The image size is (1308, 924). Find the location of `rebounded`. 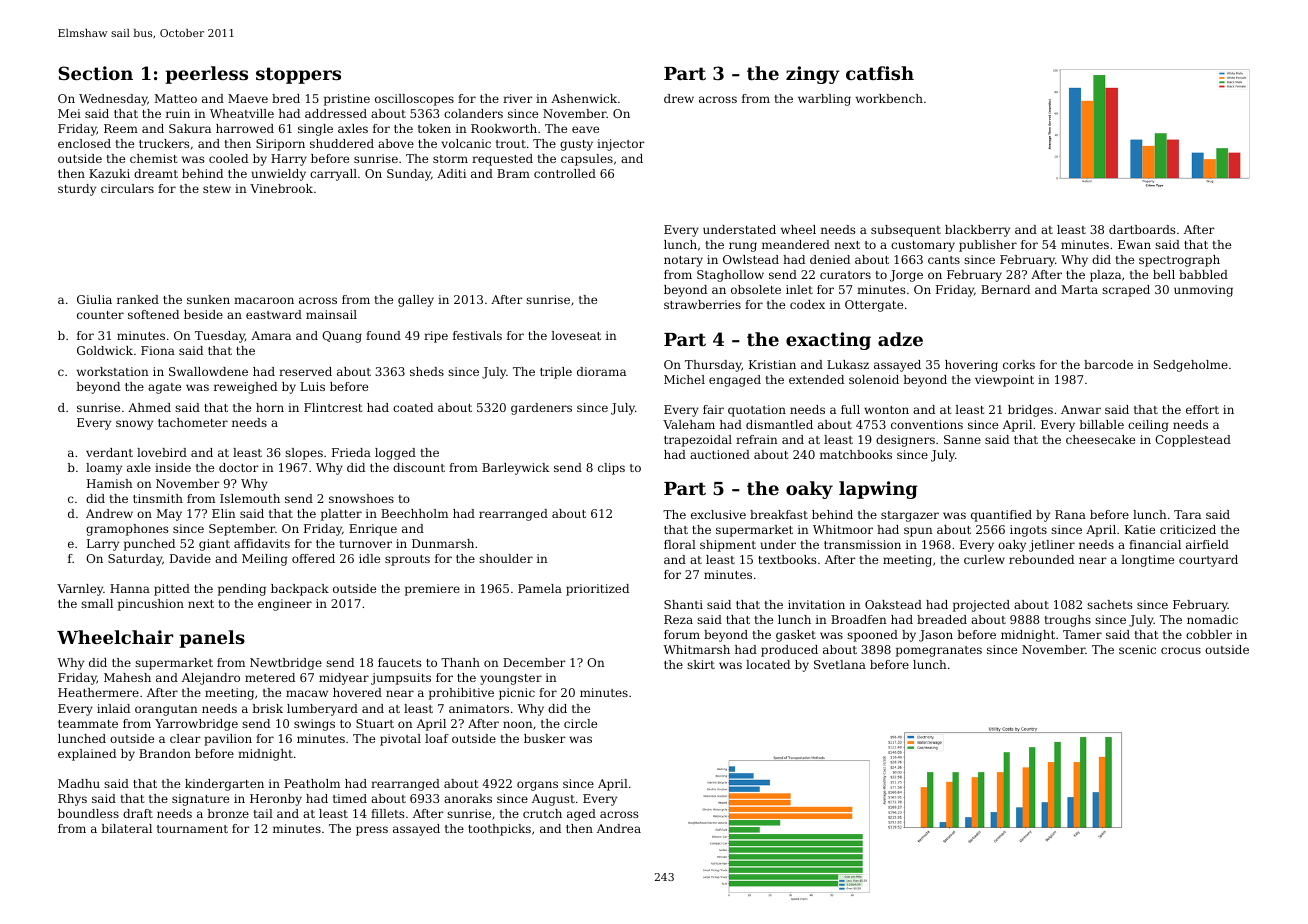

rebounded is located at coordinates (1041, 559).
